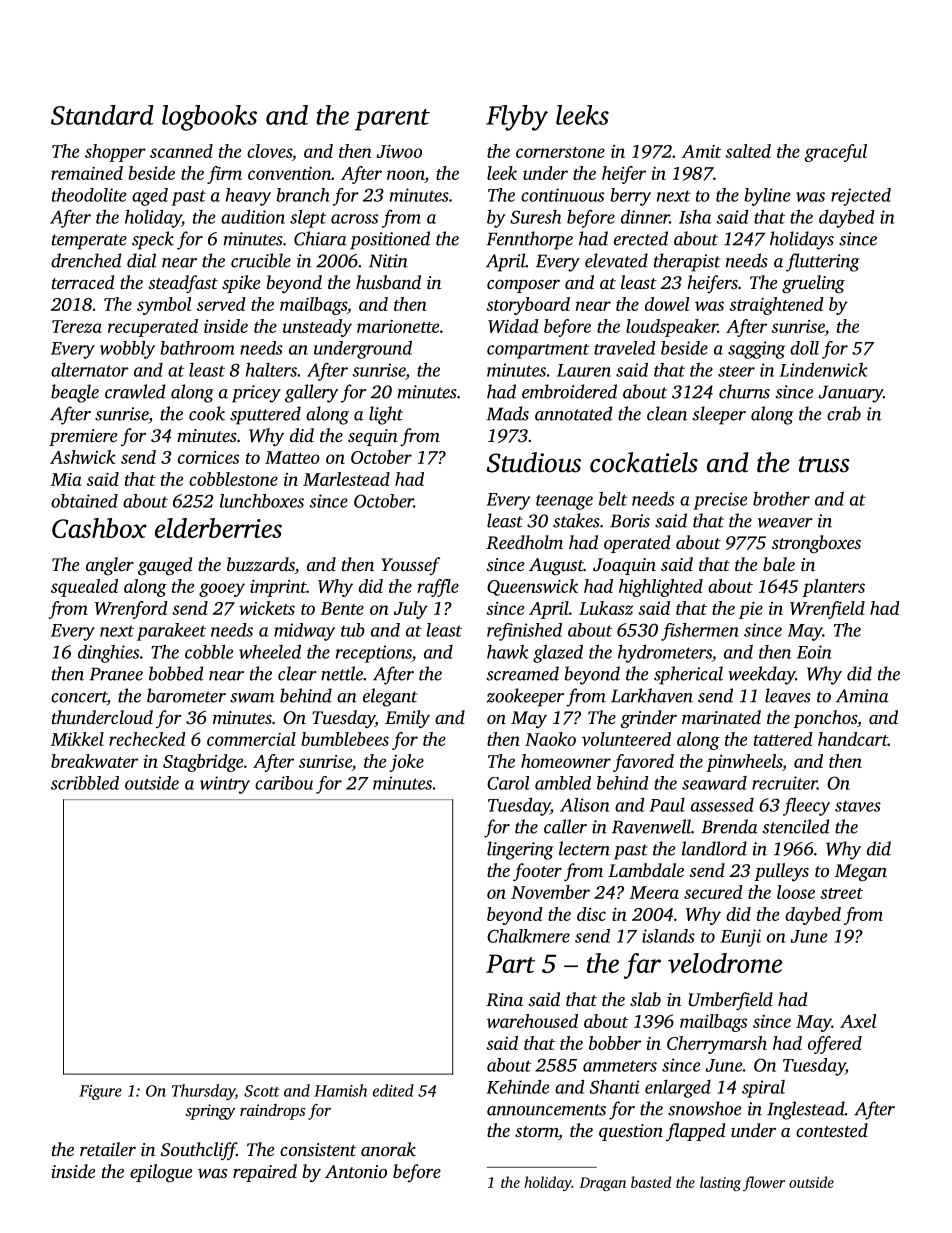  I want to click on handcart, so click(853, 739).
